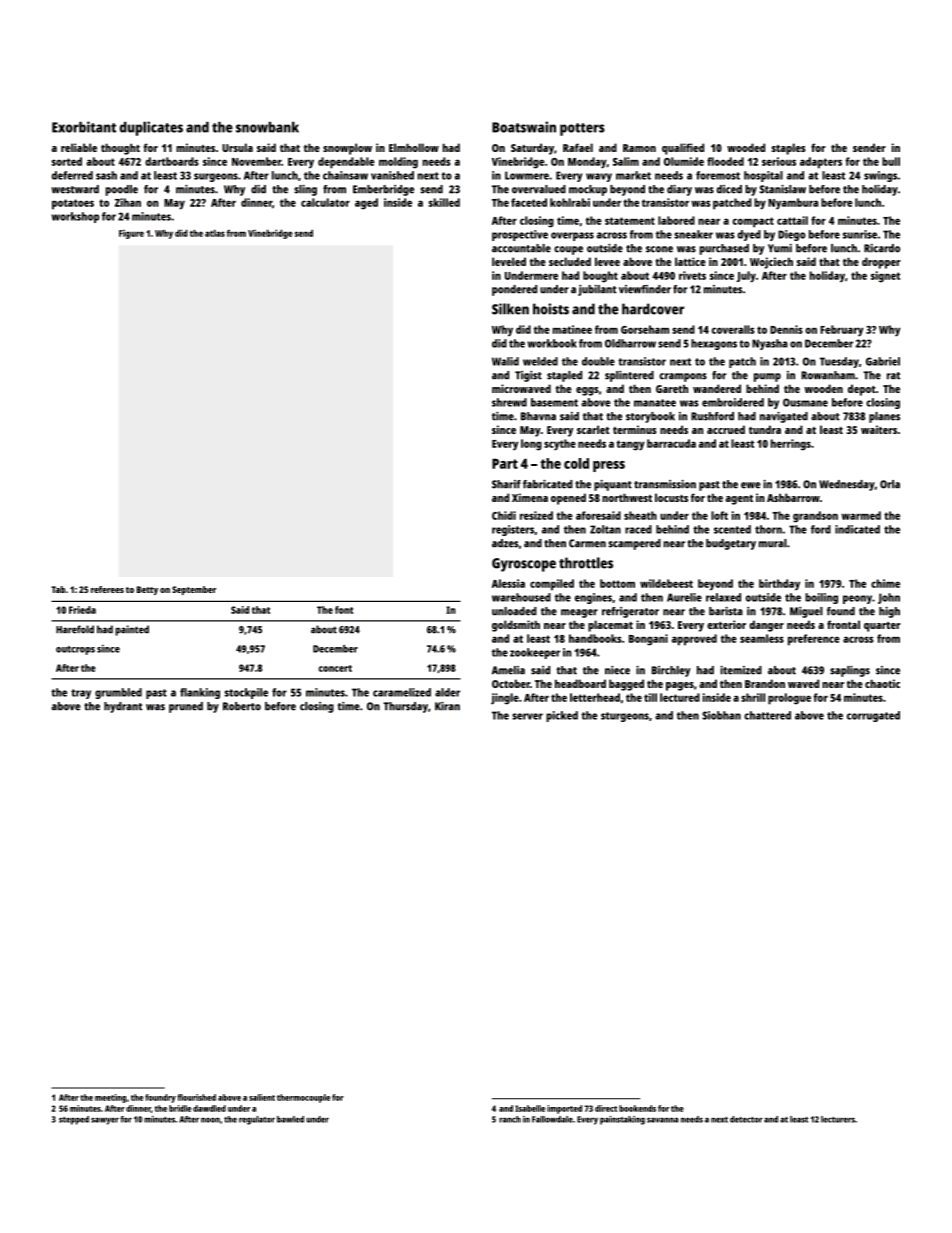 This page has width=952, height=1233. What do you see at coordinates (746, 1119) in the page?
I see `detector` at bounding box center [746, 1119].
